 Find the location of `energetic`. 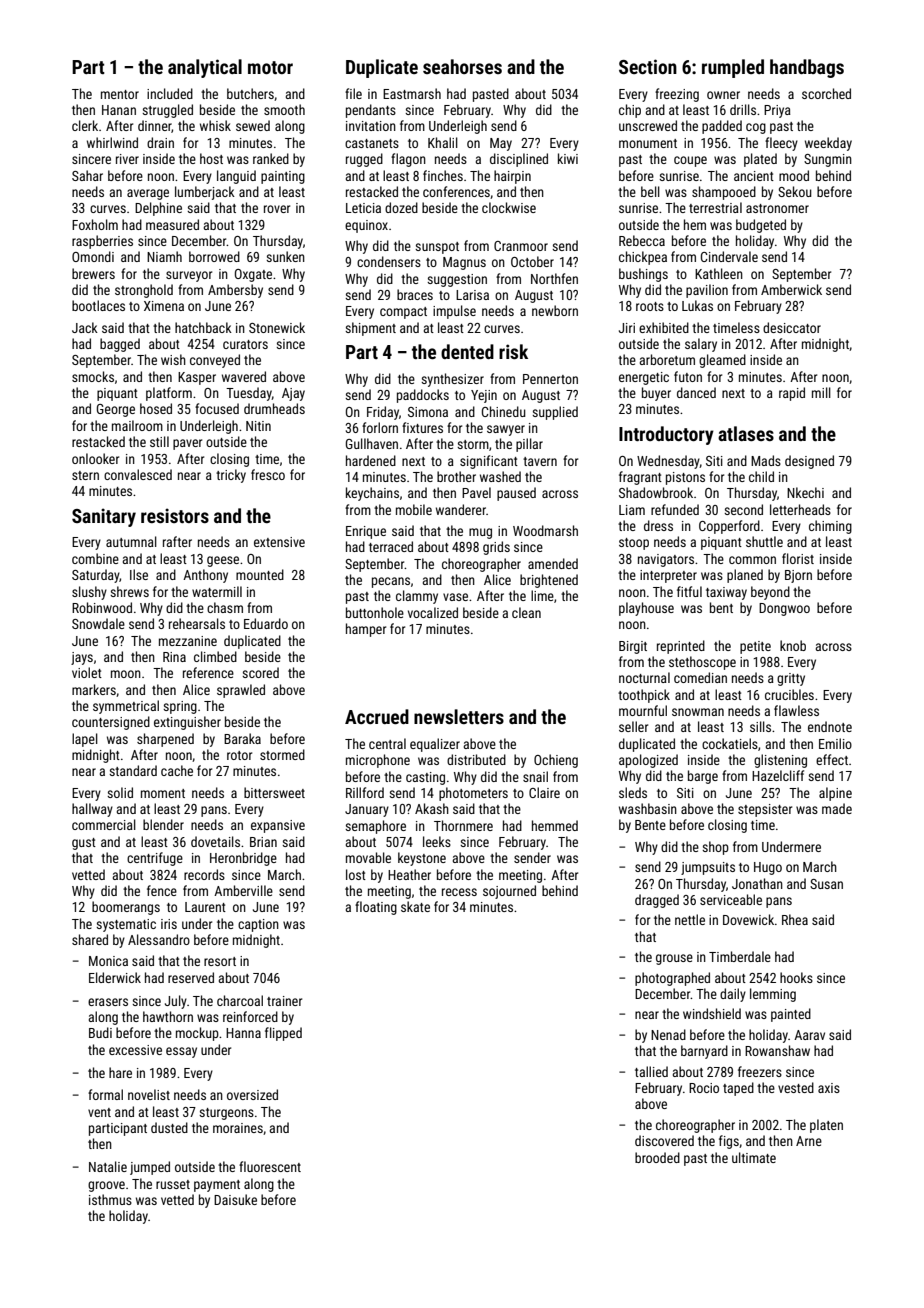

energetic is located at coordinates (644, 378).
